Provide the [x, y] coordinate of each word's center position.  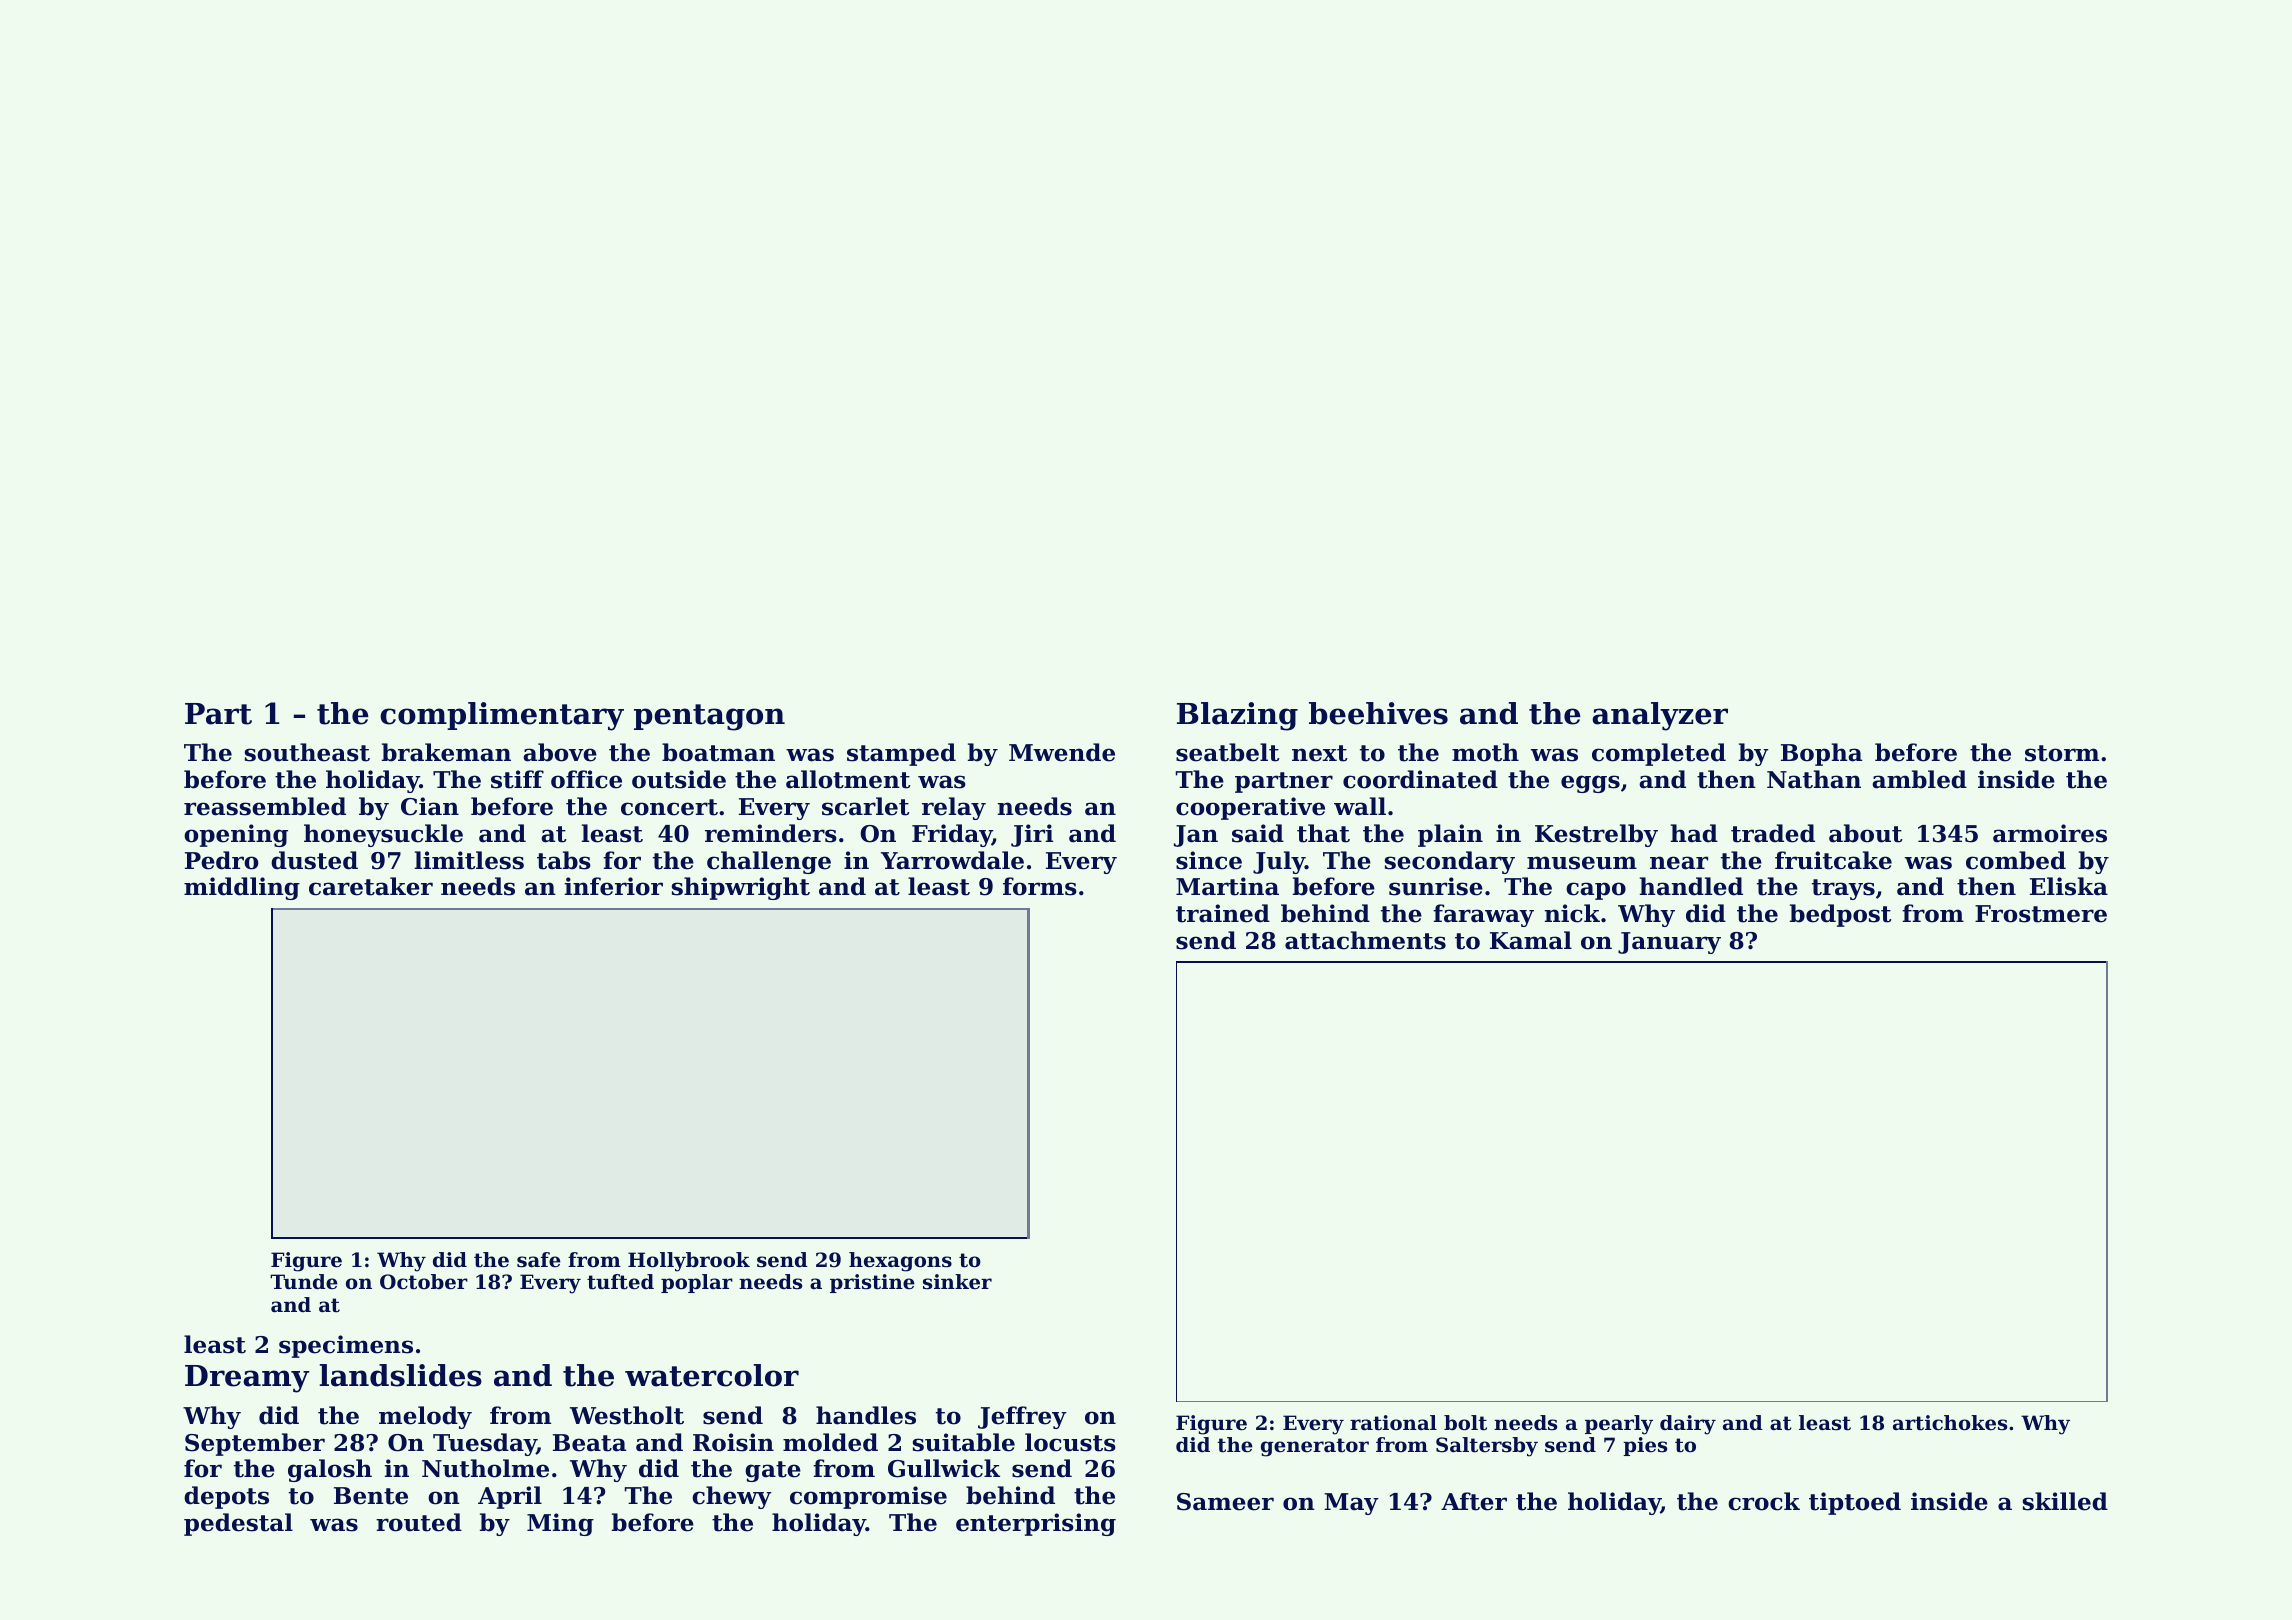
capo [1596, 891]
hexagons [900, 1262]
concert [669, 807]
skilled [2065, 1501]
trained [1223, 913]
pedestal [238, 1524]
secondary [1450, 862]
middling [242, 888]
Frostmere [2041, 914]
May [1351, 1504]
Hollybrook [689, 1262]
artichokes [1950, 1423]
